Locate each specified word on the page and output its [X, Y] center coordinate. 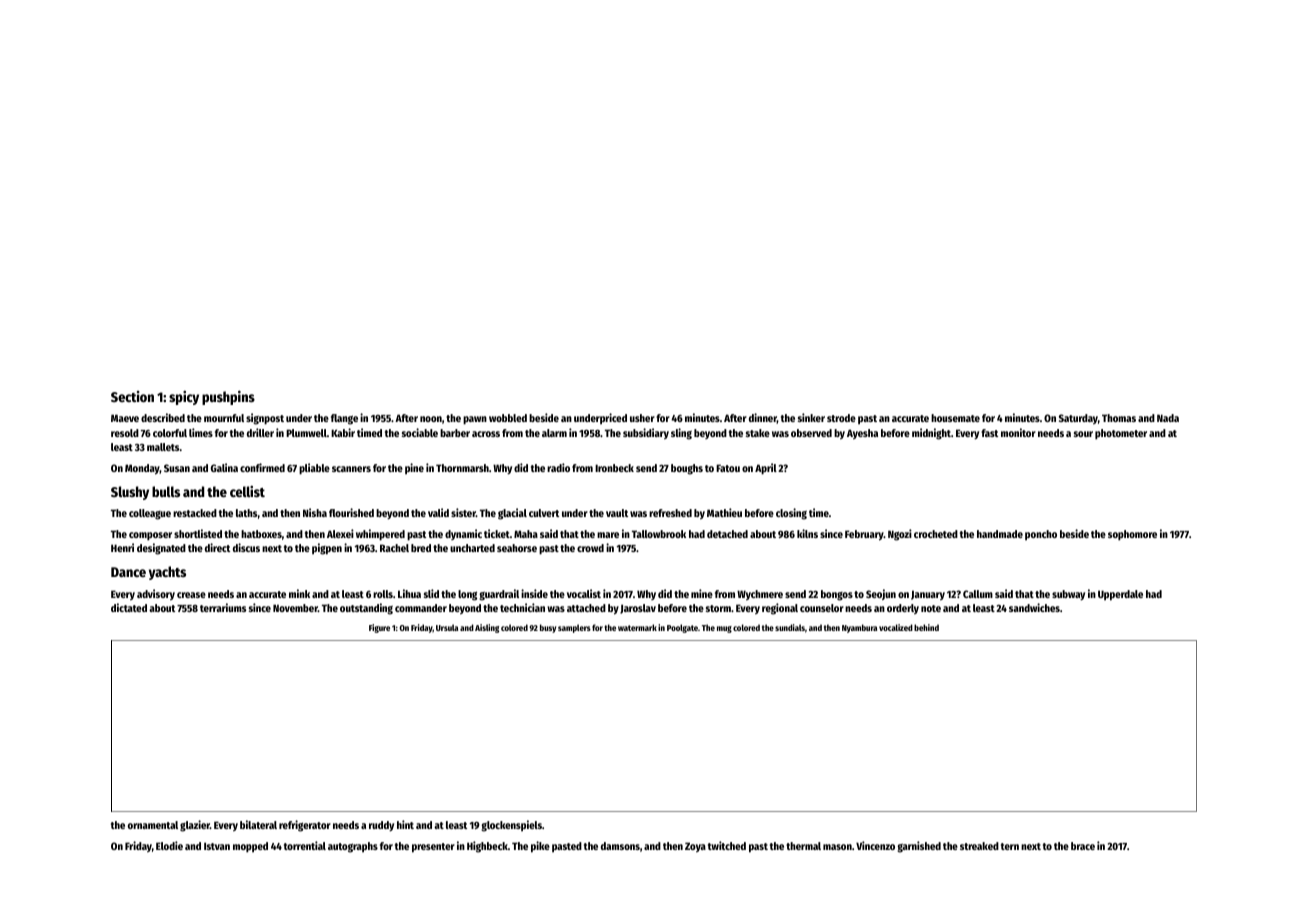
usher [642, 418]
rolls [383, 594]
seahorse [517, 548]
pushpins [228, 397]
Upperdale [1120, 595]
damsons [620, 846]
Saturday [1078, 419]
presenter [433, 848]
